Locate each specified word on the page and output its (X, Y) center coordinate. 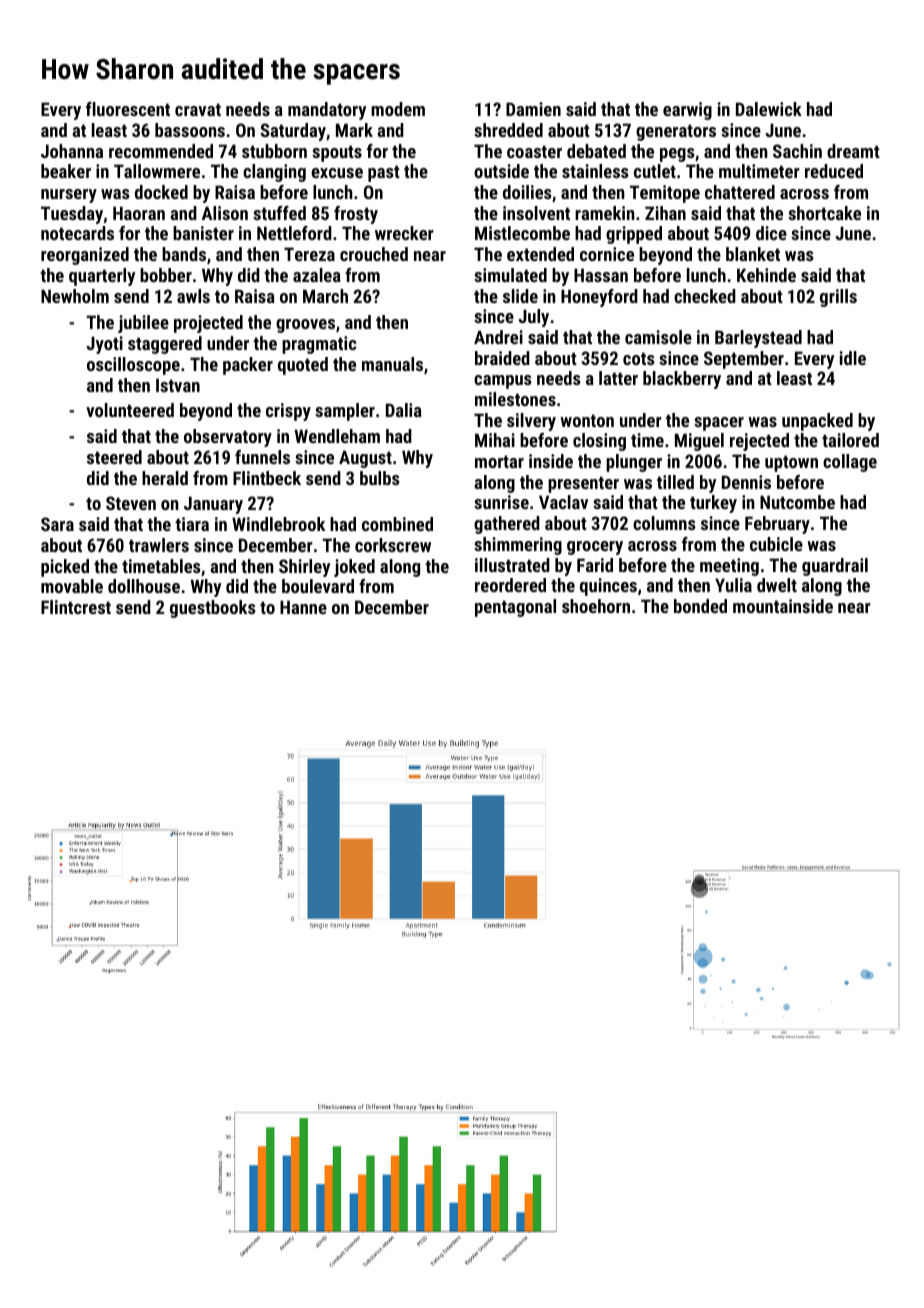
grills (838, 298)
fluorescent (128, 109)
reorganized (85, 256)
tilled (675, 482)
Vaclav (563, 502)
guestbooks (213, 609)
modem (398, 109)
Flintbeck (267, 478)
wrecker (404, 233)
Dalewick (769, 109)
